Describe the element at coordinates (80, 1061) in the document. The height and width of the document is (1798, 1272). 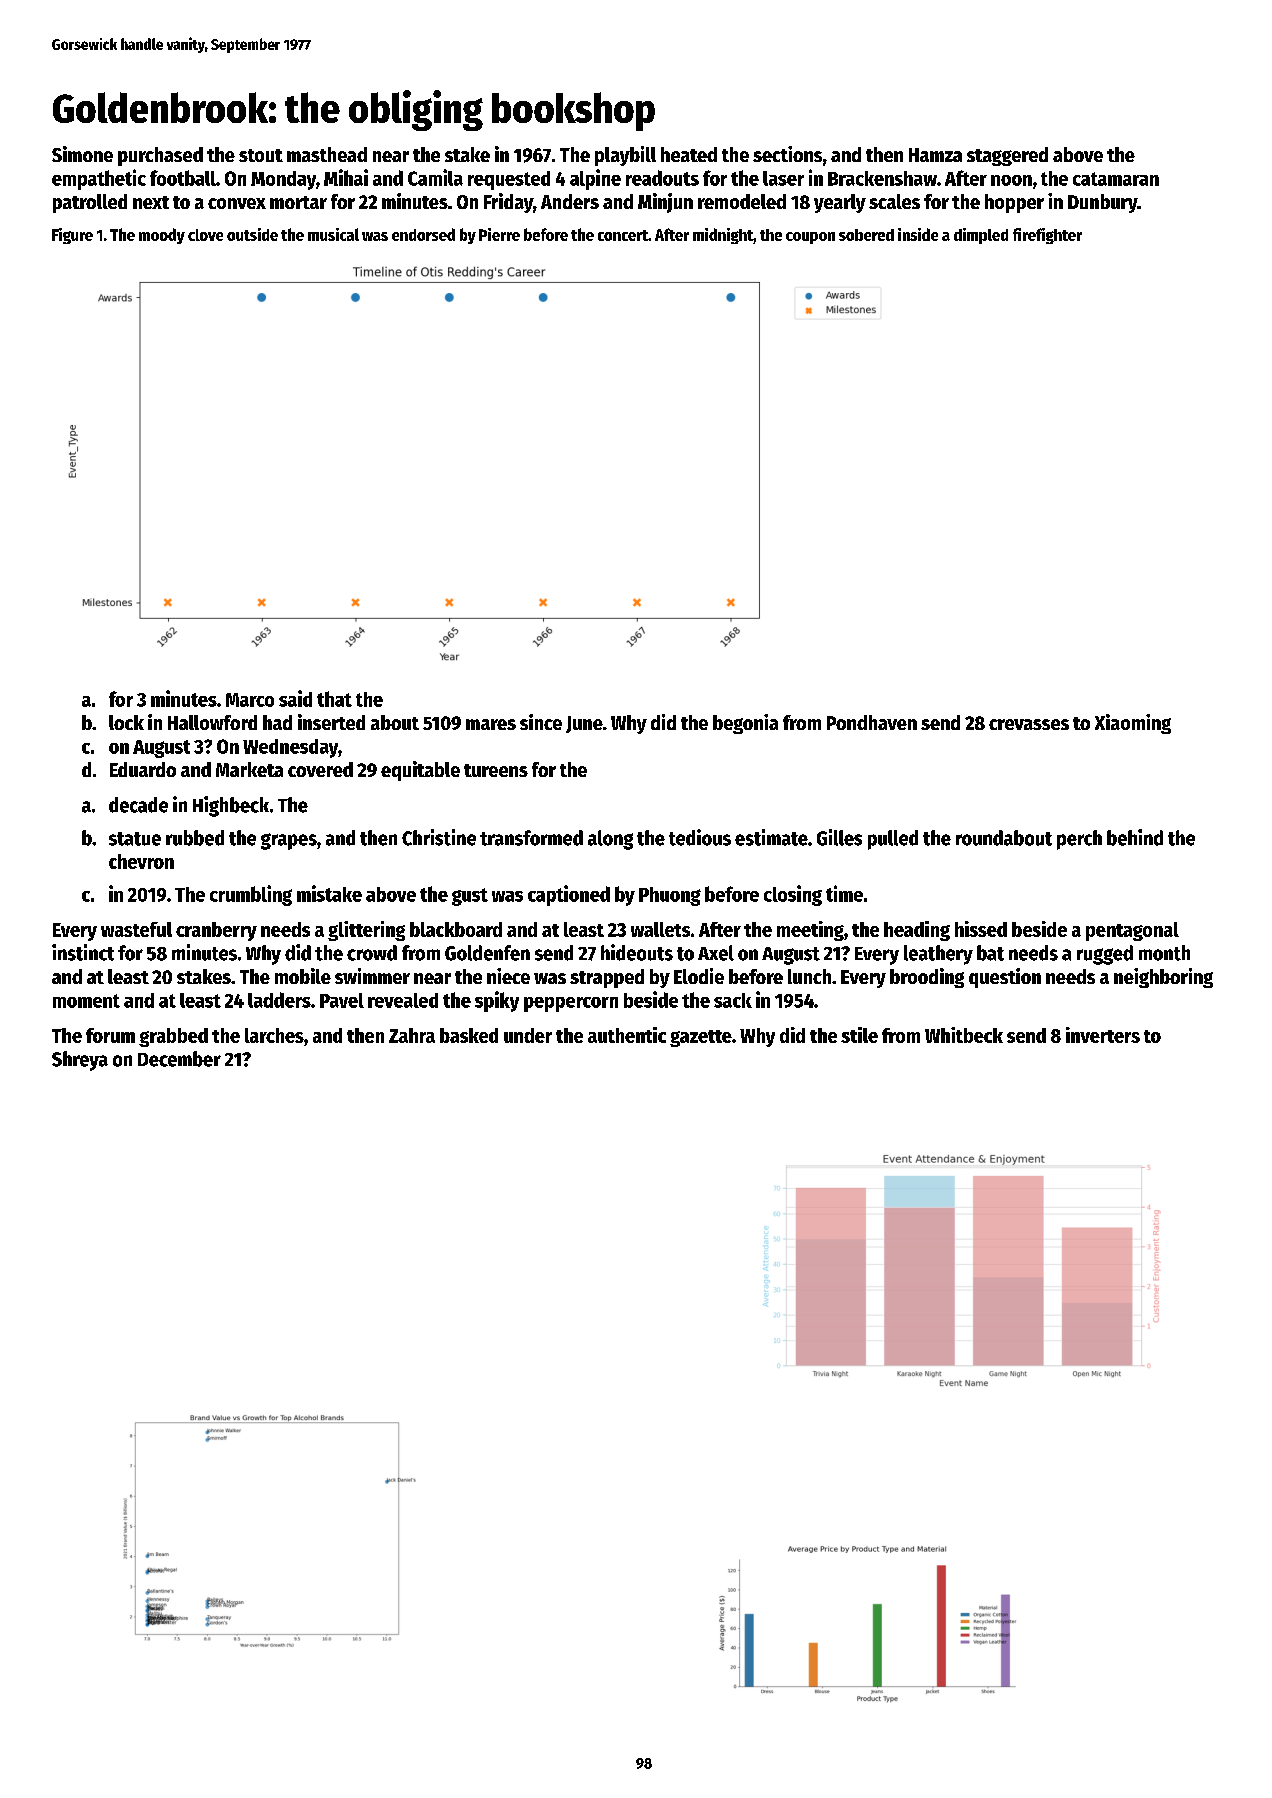
I see `Shreya` at that location.
